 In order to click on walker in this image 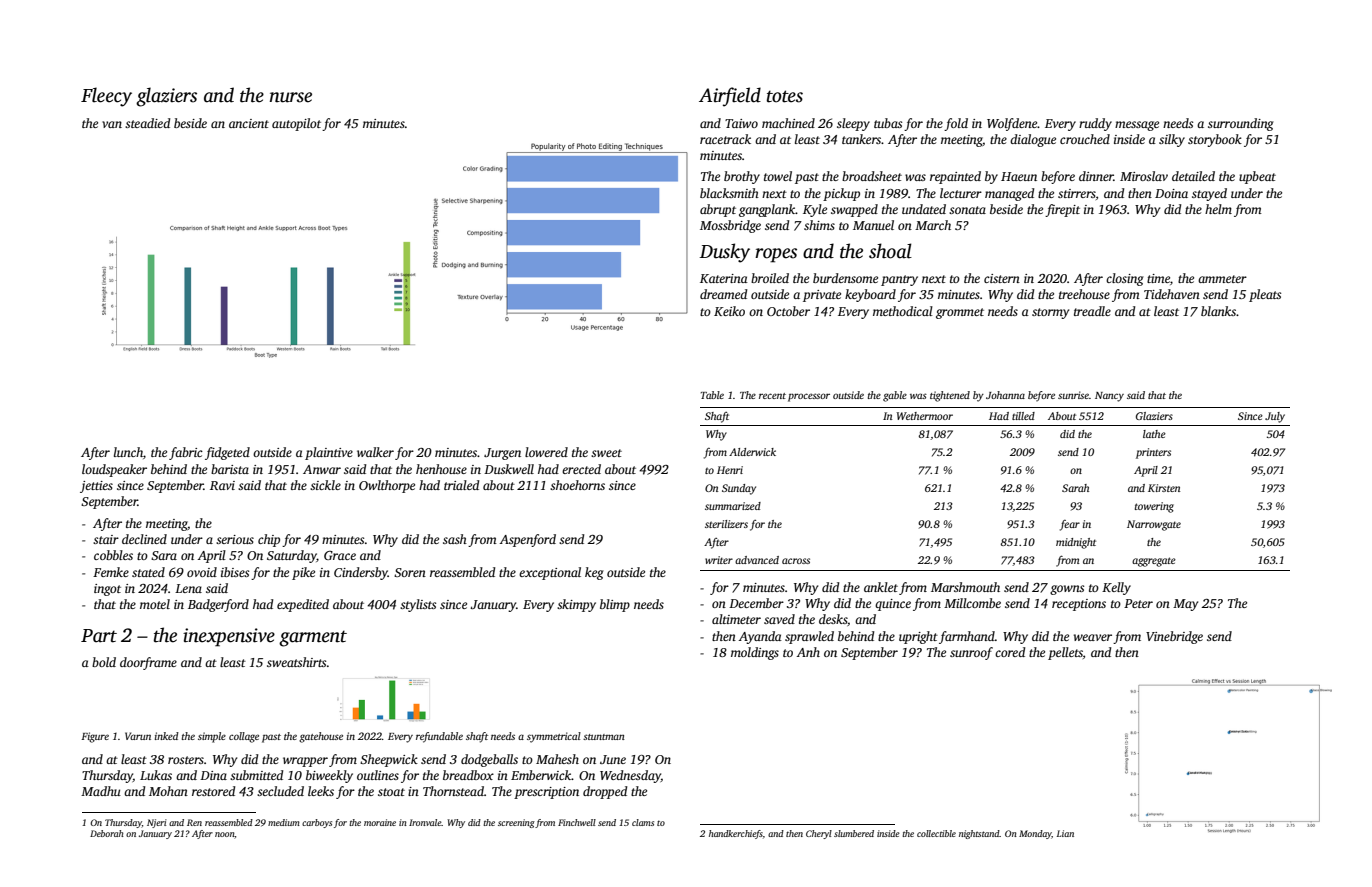, I will do `click(375, 452)`.
